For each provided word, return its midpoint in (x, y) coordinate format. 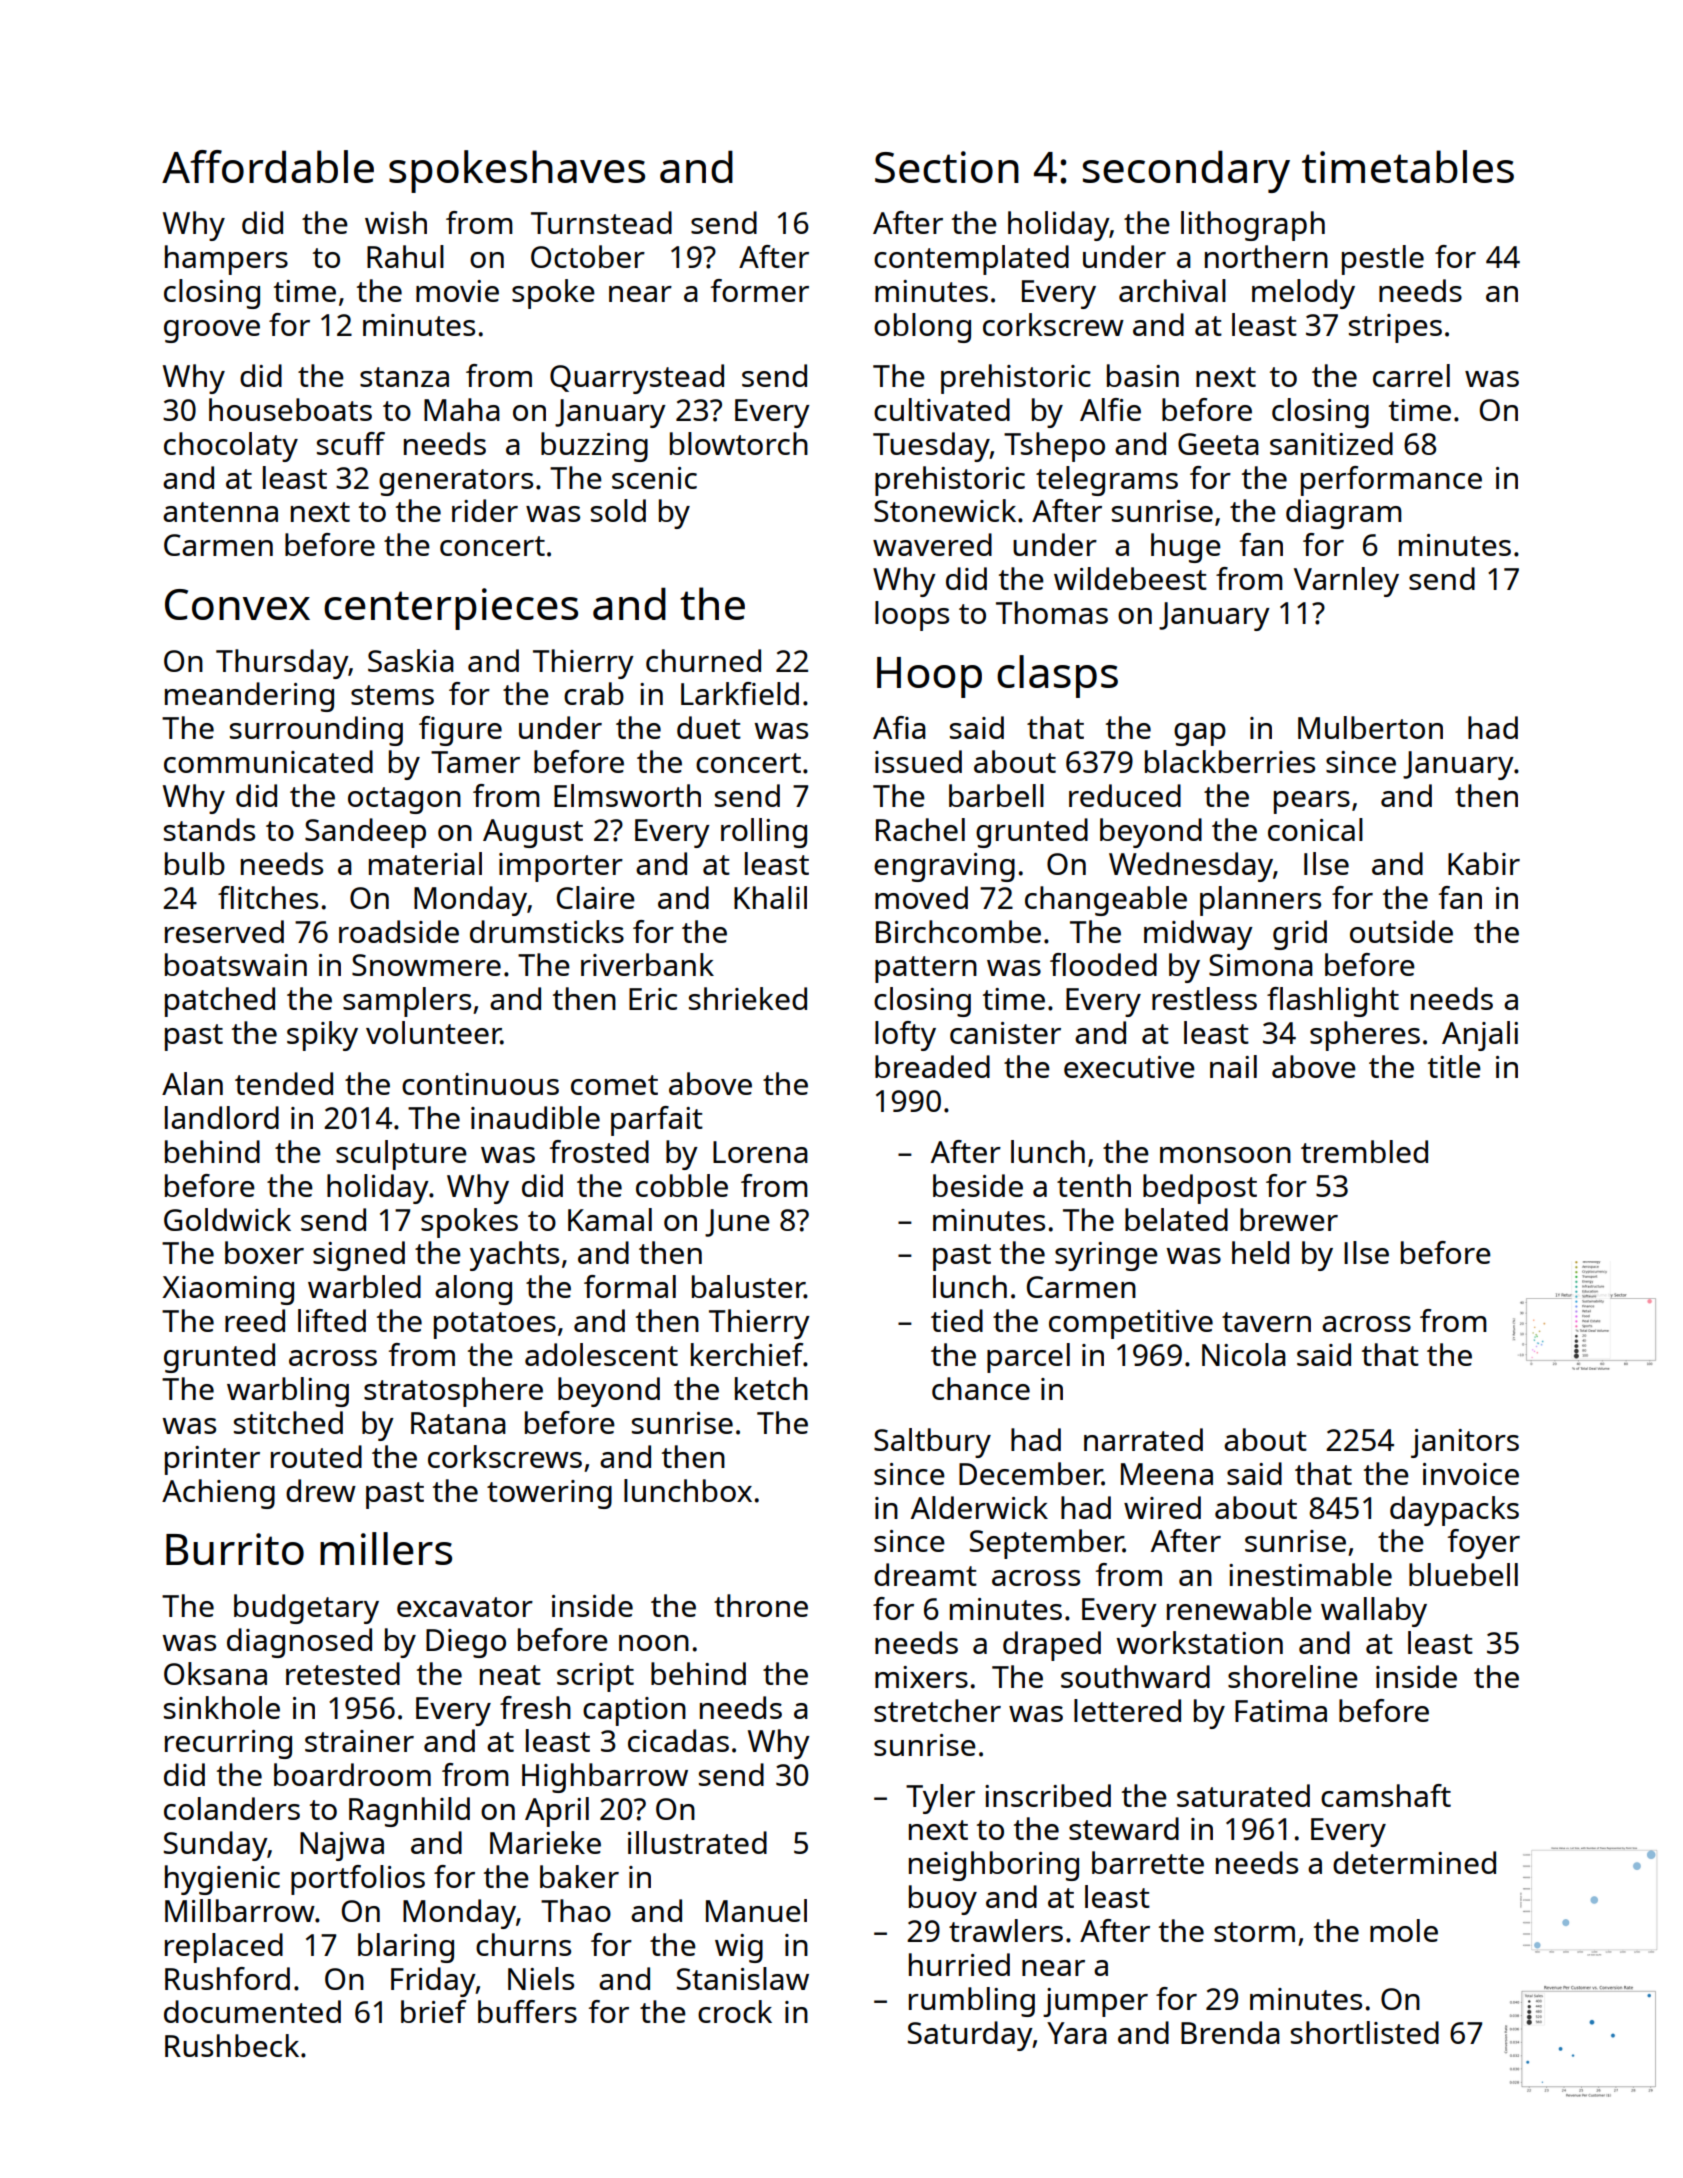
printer (212, 1460)
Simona (1261, 965)
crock (735, 2011)
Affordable (268, 166)
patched (220, 1002)
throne (761, 1605)
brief (433, 2011)
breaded (932, 1066)
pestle (1383, 260)
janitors (1465, 1443)
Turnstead (601, 222)
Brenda (1230, 2032)
